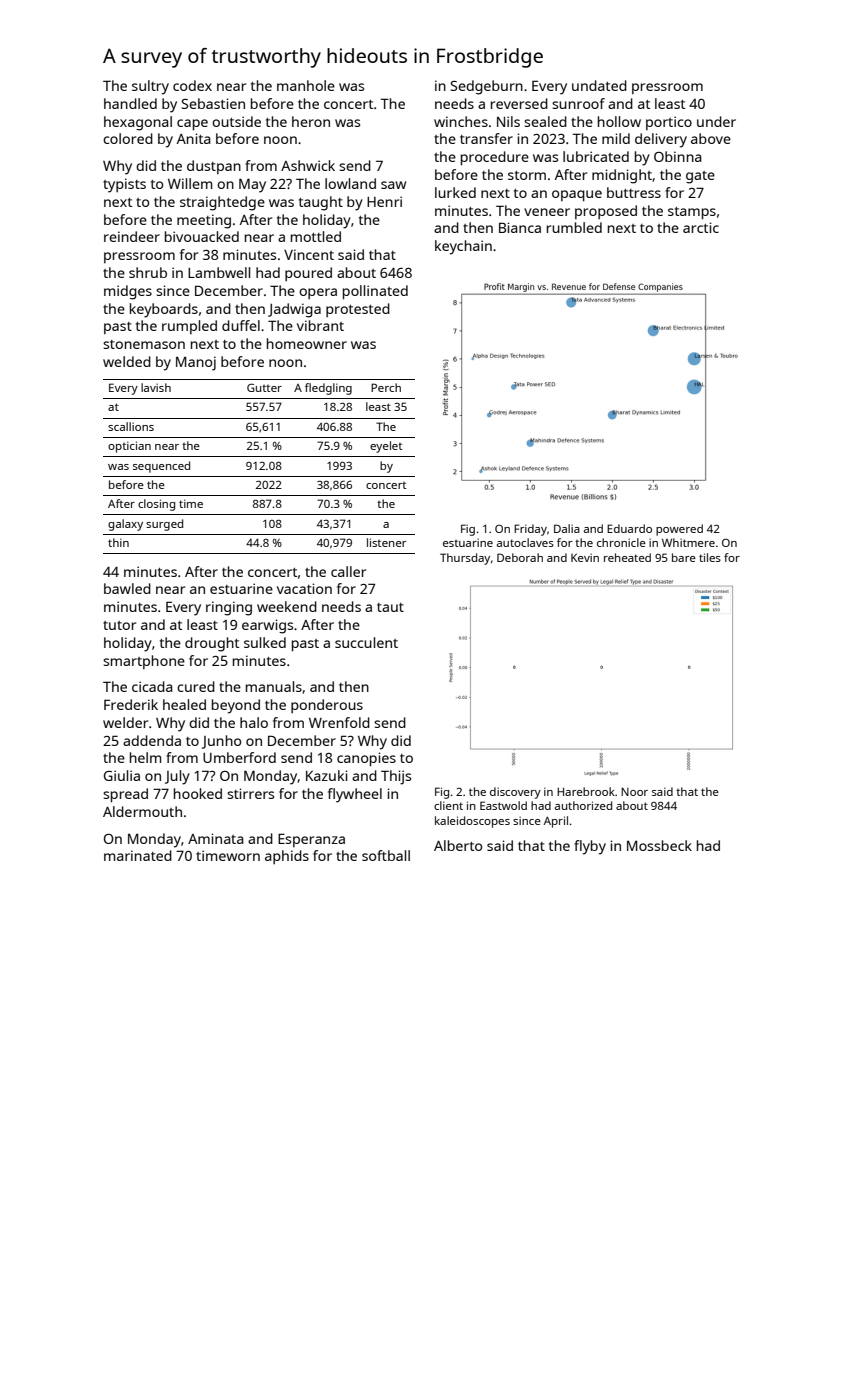 The image size is (849, 1400). I want to click on hooked, so click(198, 793).
